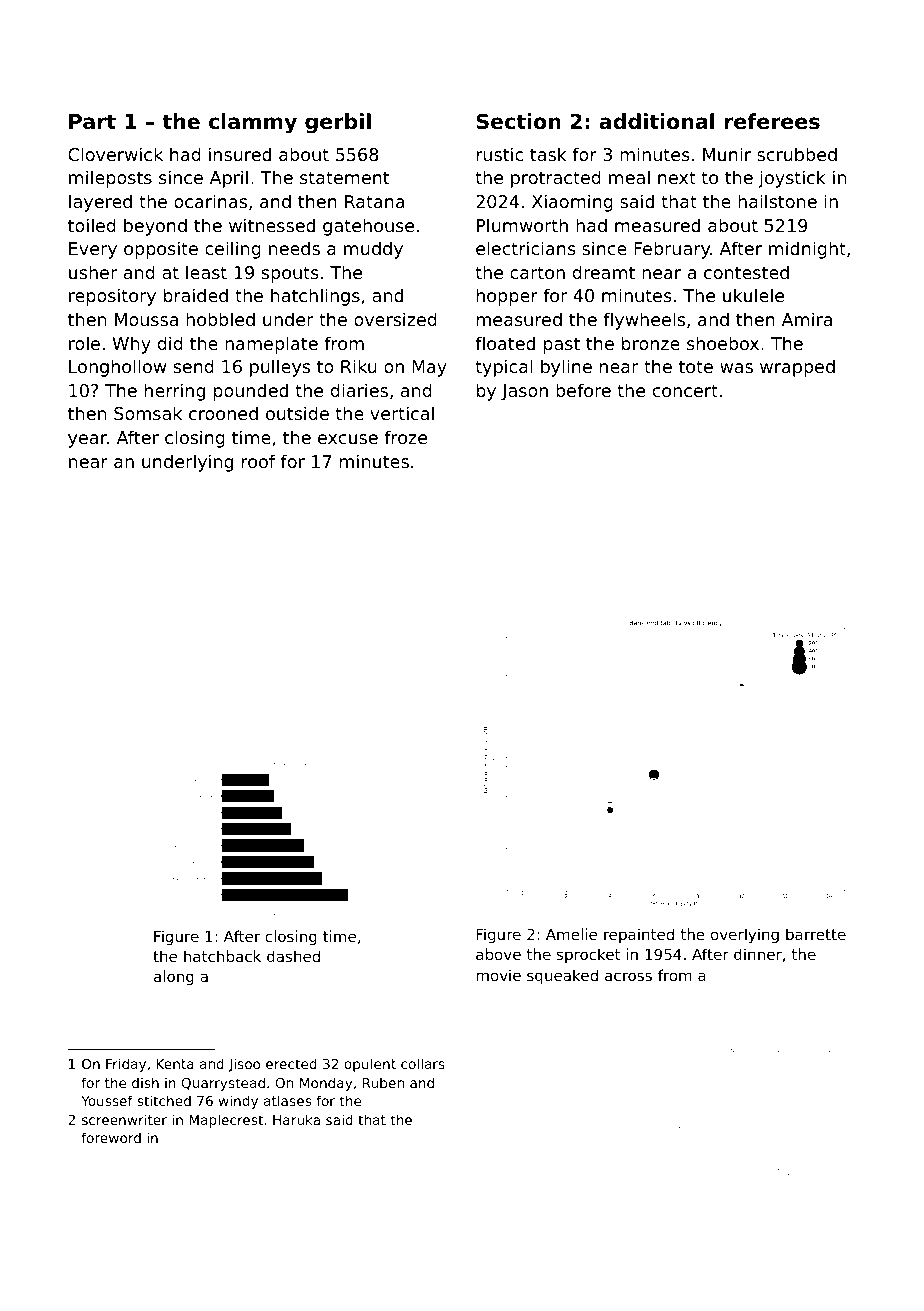 This screenshot has height=1311, width=924. I want to click on Haruka, so click(296, 1119).
